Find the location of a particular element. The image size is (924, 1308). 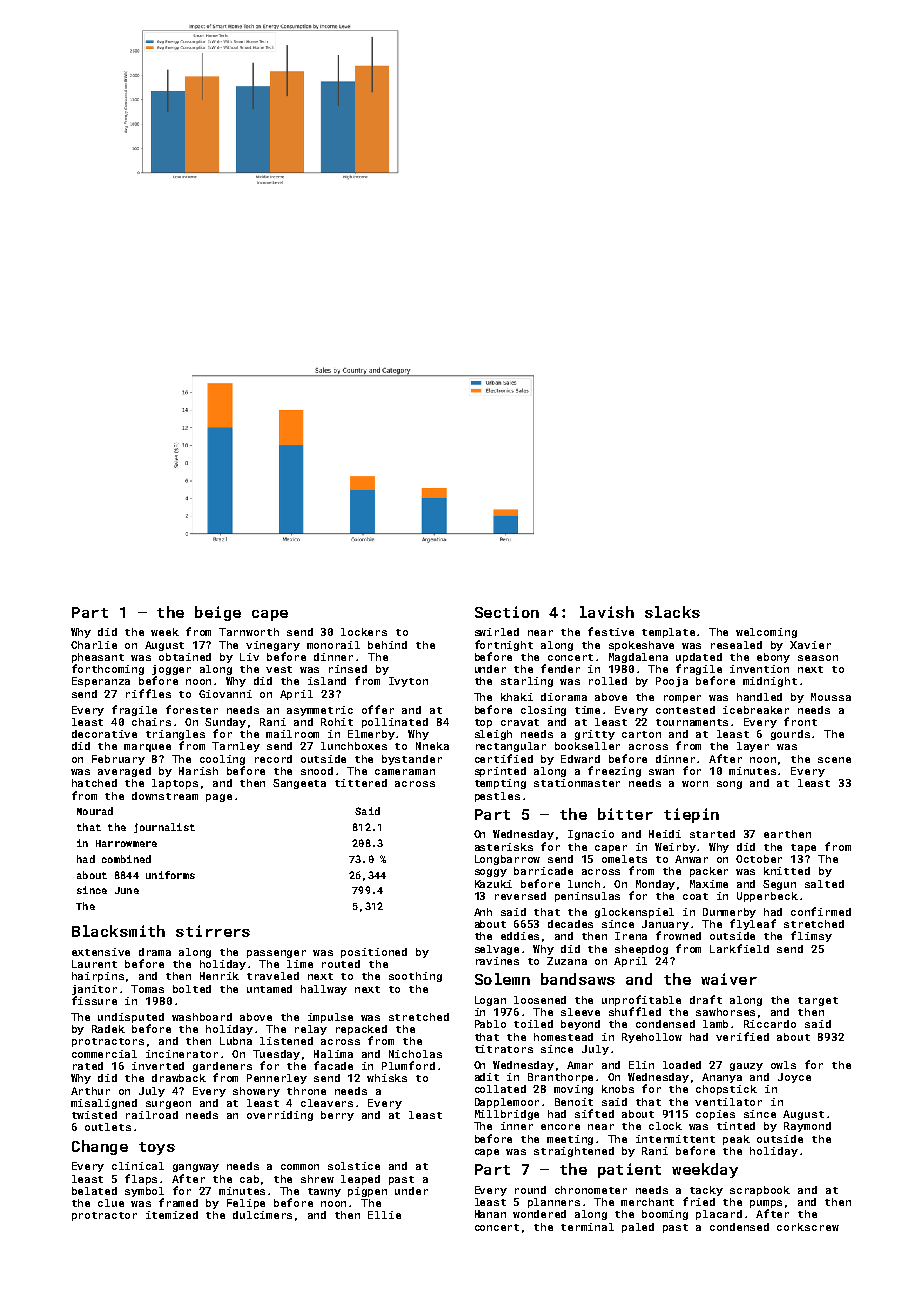

Magdalena is located at coordinates (638, 658).
